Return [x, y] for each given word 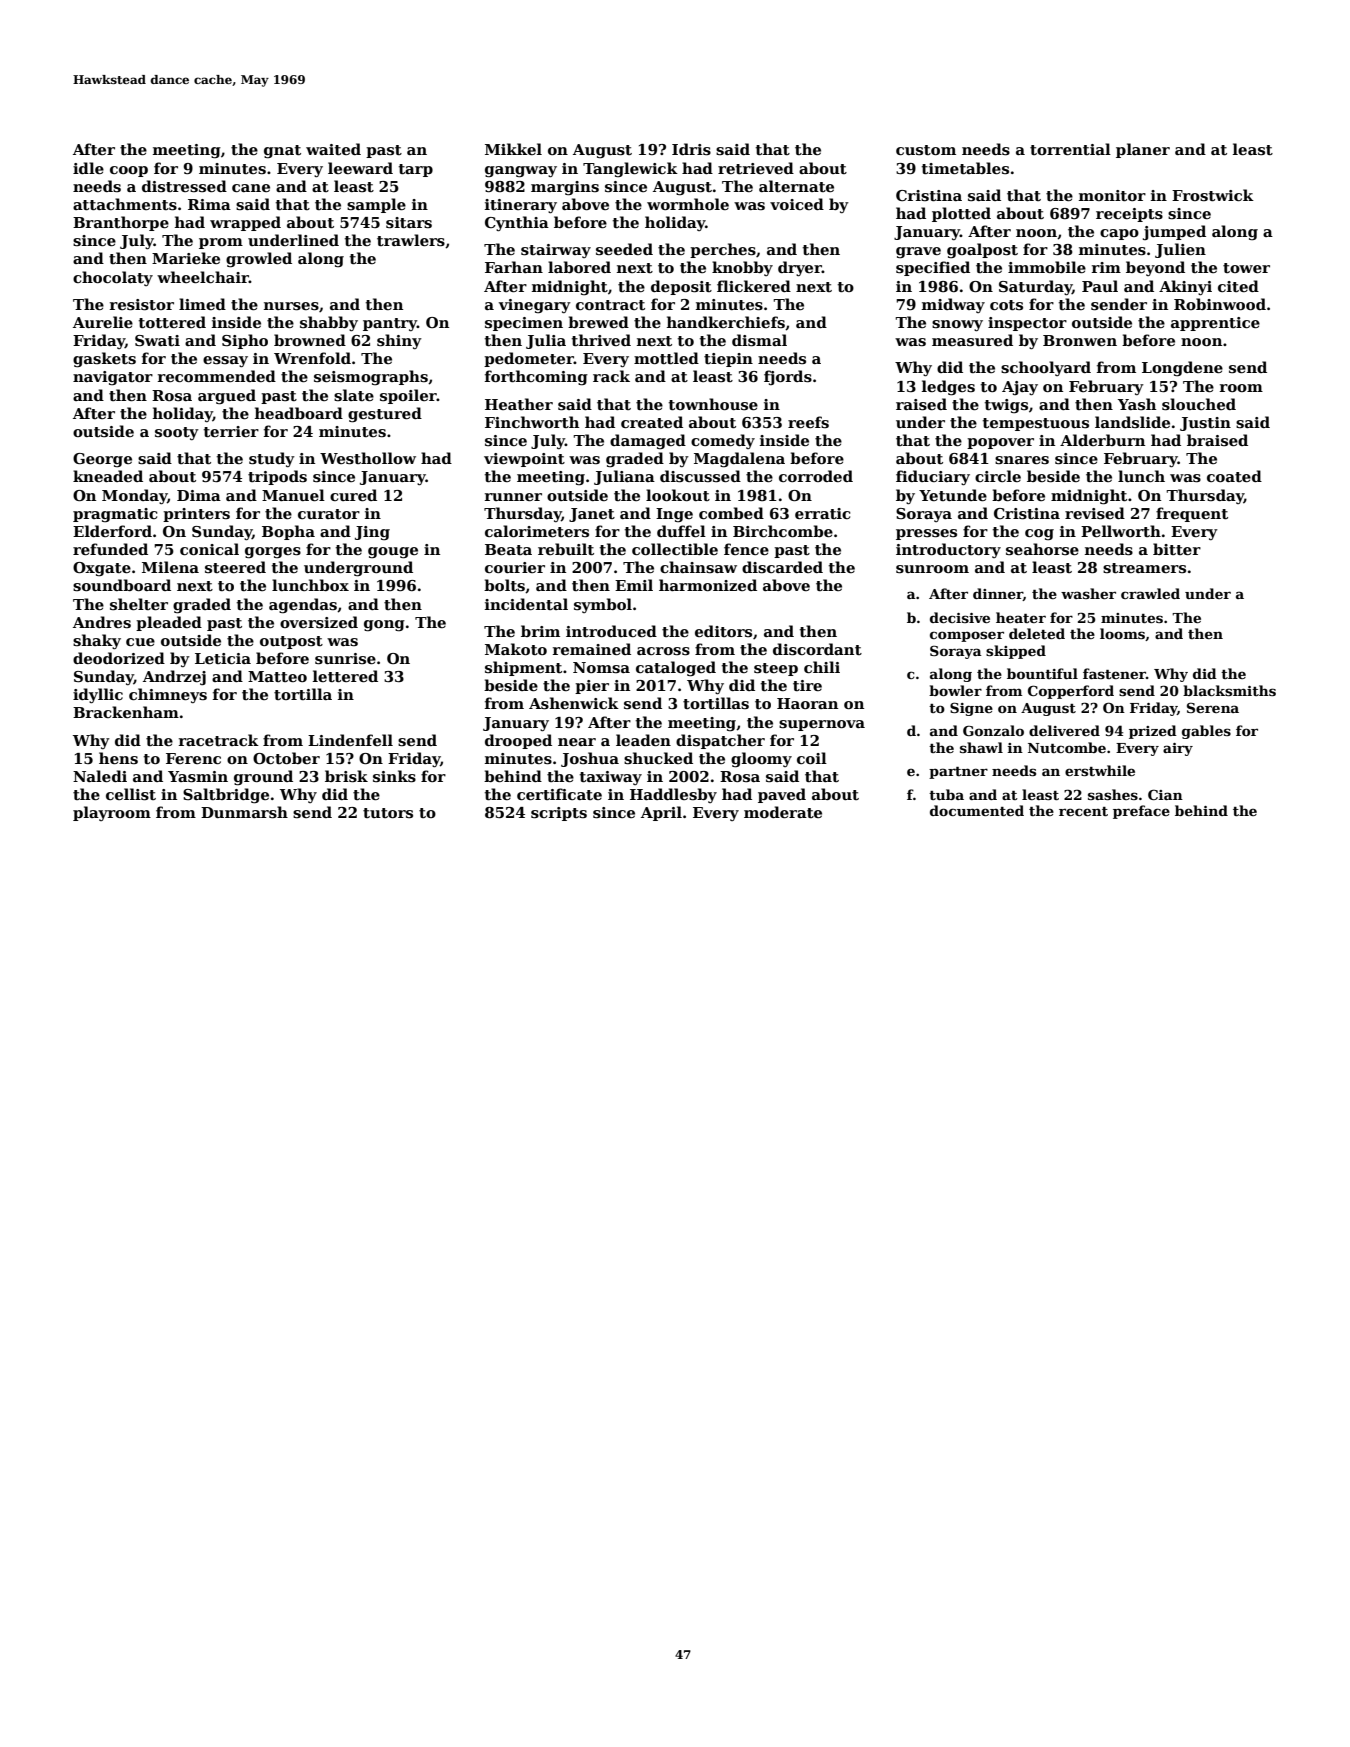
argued [227, 397]
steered [235, 567]
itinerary [521, 206]
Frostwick [1213, 195]
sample [376, 205]
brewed [598, 322]
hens [118, 758]
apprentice [1215, 324]
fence [746, 549]
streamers [1144, 568]
